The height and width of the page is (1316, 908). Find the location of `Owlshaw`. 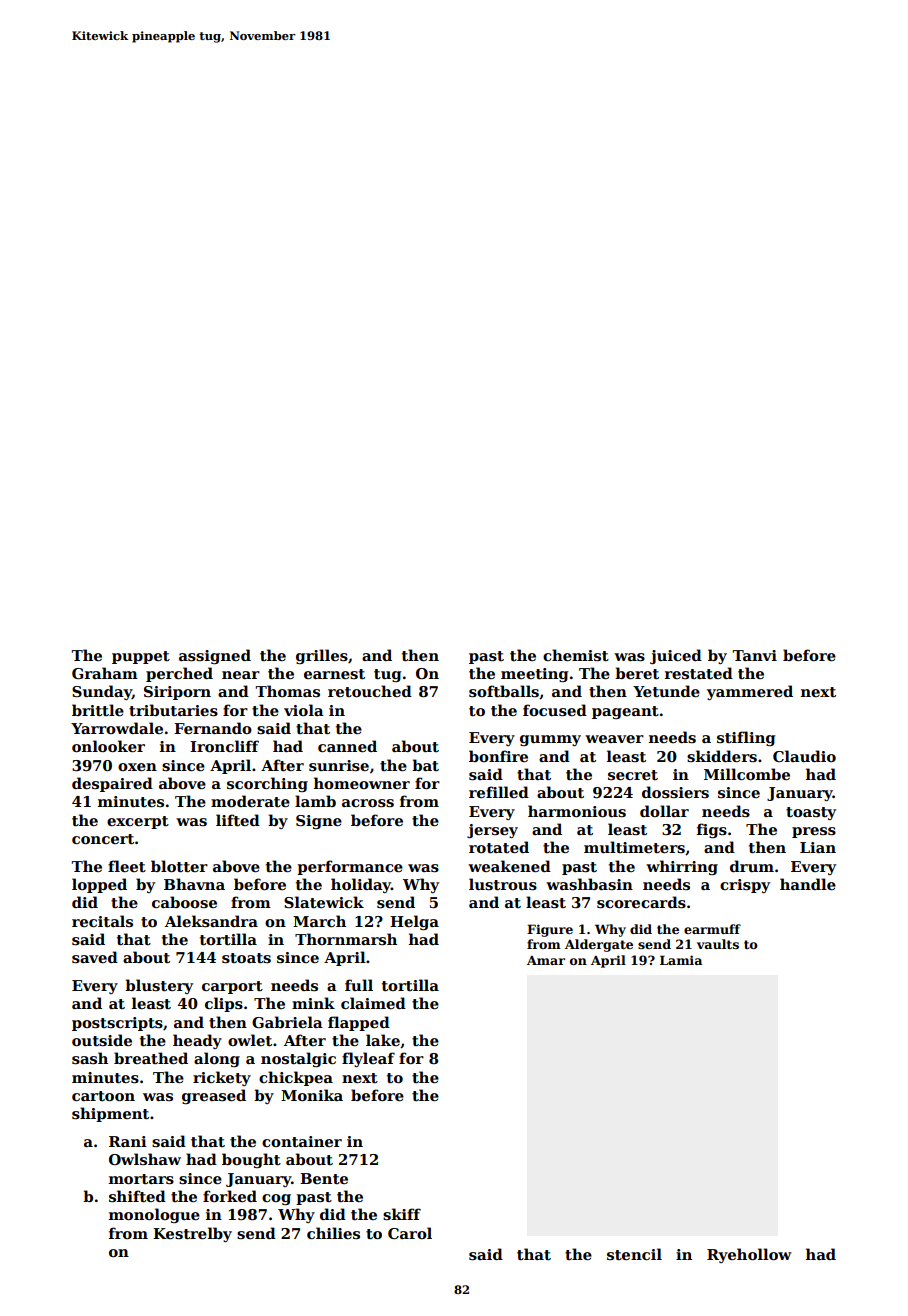

Owlshaw is located at coordinates (145, 1159).
